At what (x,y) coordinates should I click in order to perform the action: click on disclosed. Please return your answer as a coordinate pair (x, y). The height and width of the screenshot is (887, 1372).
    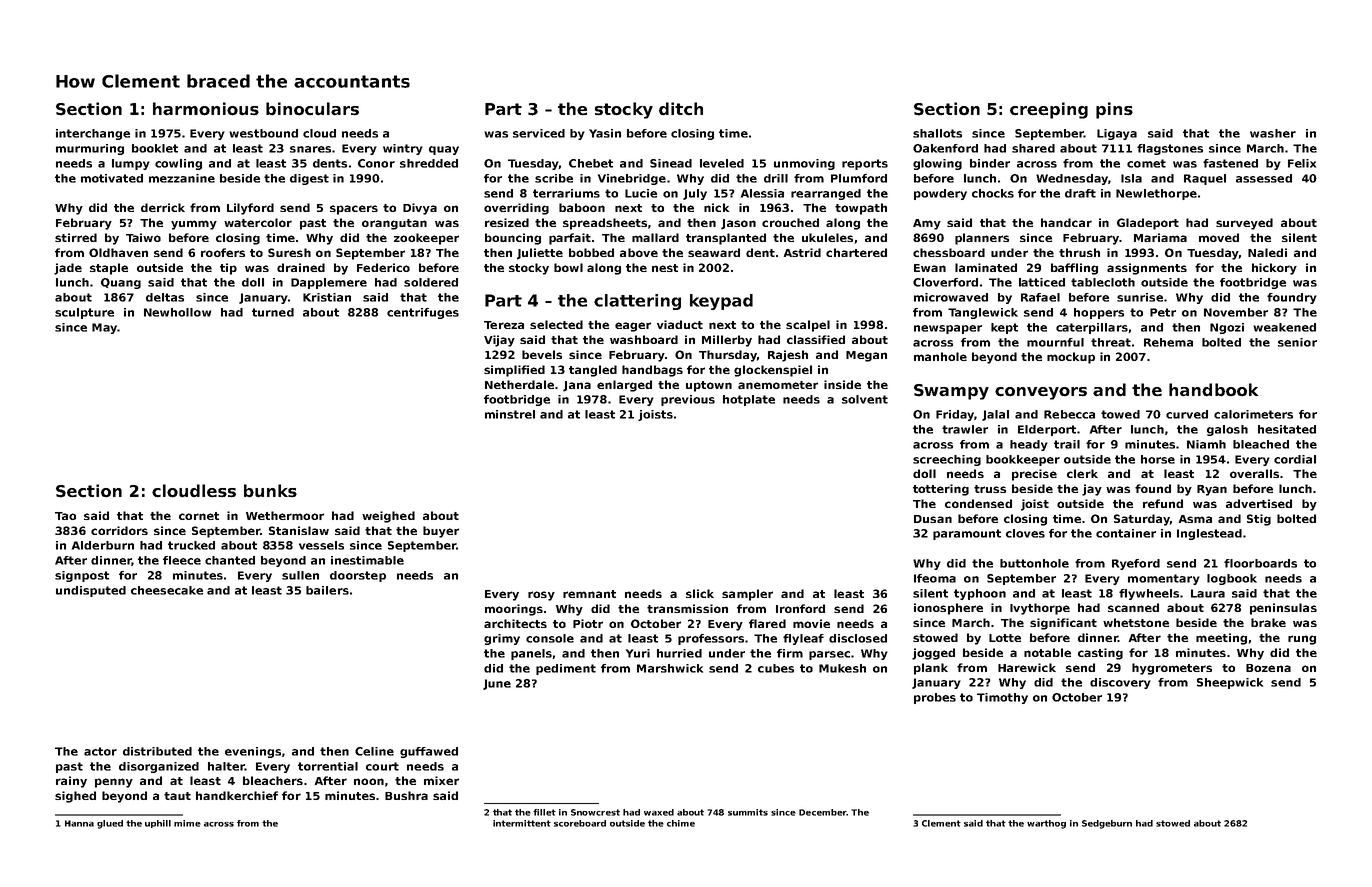
    Looking at the image, I should click on (858, 638).
